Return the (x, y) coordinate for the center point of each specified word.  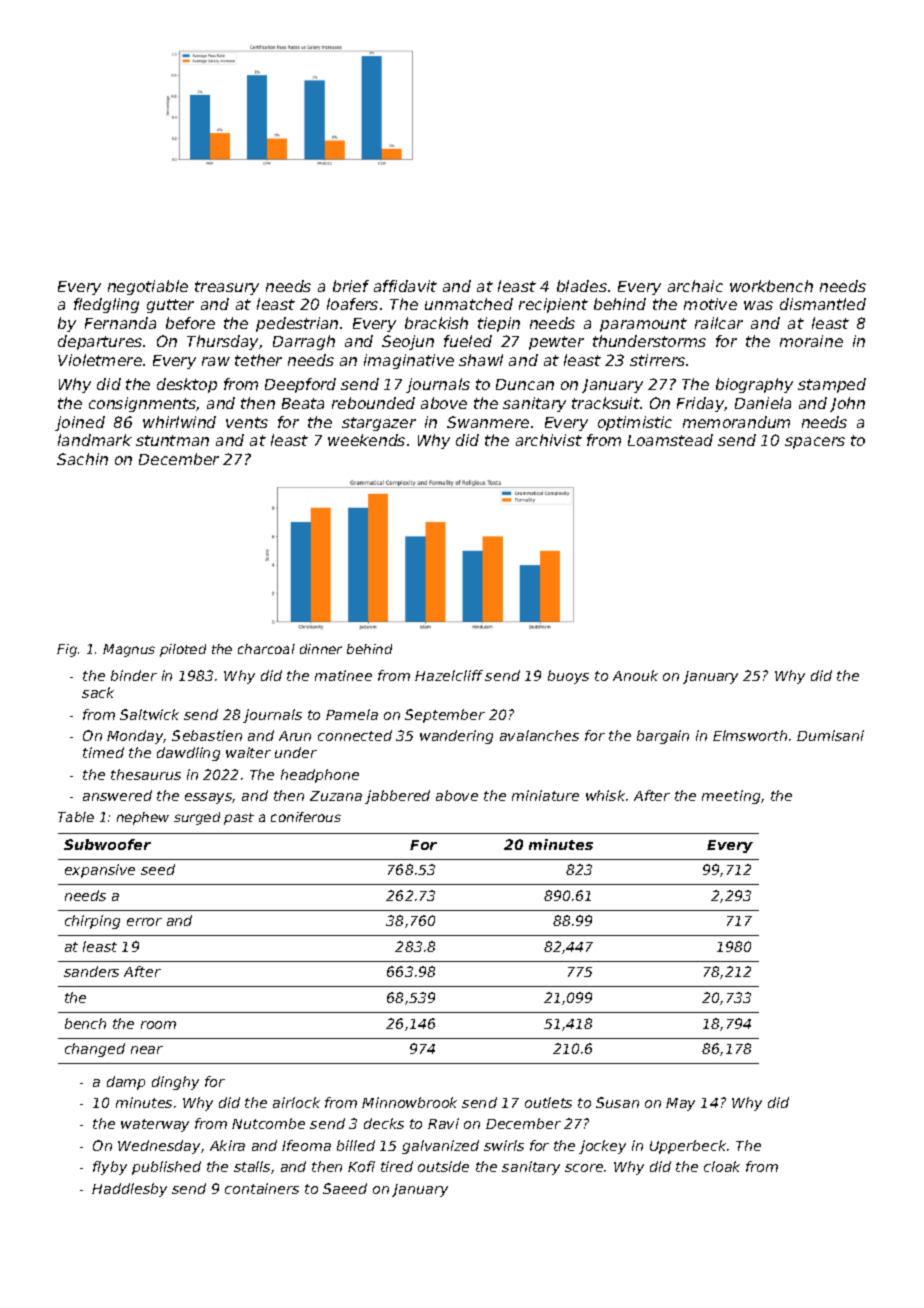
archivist (549, 440)
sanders (91, 971)
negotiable (148, 287)
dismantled (823, 304)
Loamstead (670, 440)
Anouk (635, 675)
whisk (605, 795)
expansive (100, 871)
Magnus (129, 650)
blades (582, 286)
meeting (731, 797)
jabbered (397, 797)
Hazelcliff (449, 675)
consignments (143, 404)
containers (262, 1188)
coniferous (306, 817)
